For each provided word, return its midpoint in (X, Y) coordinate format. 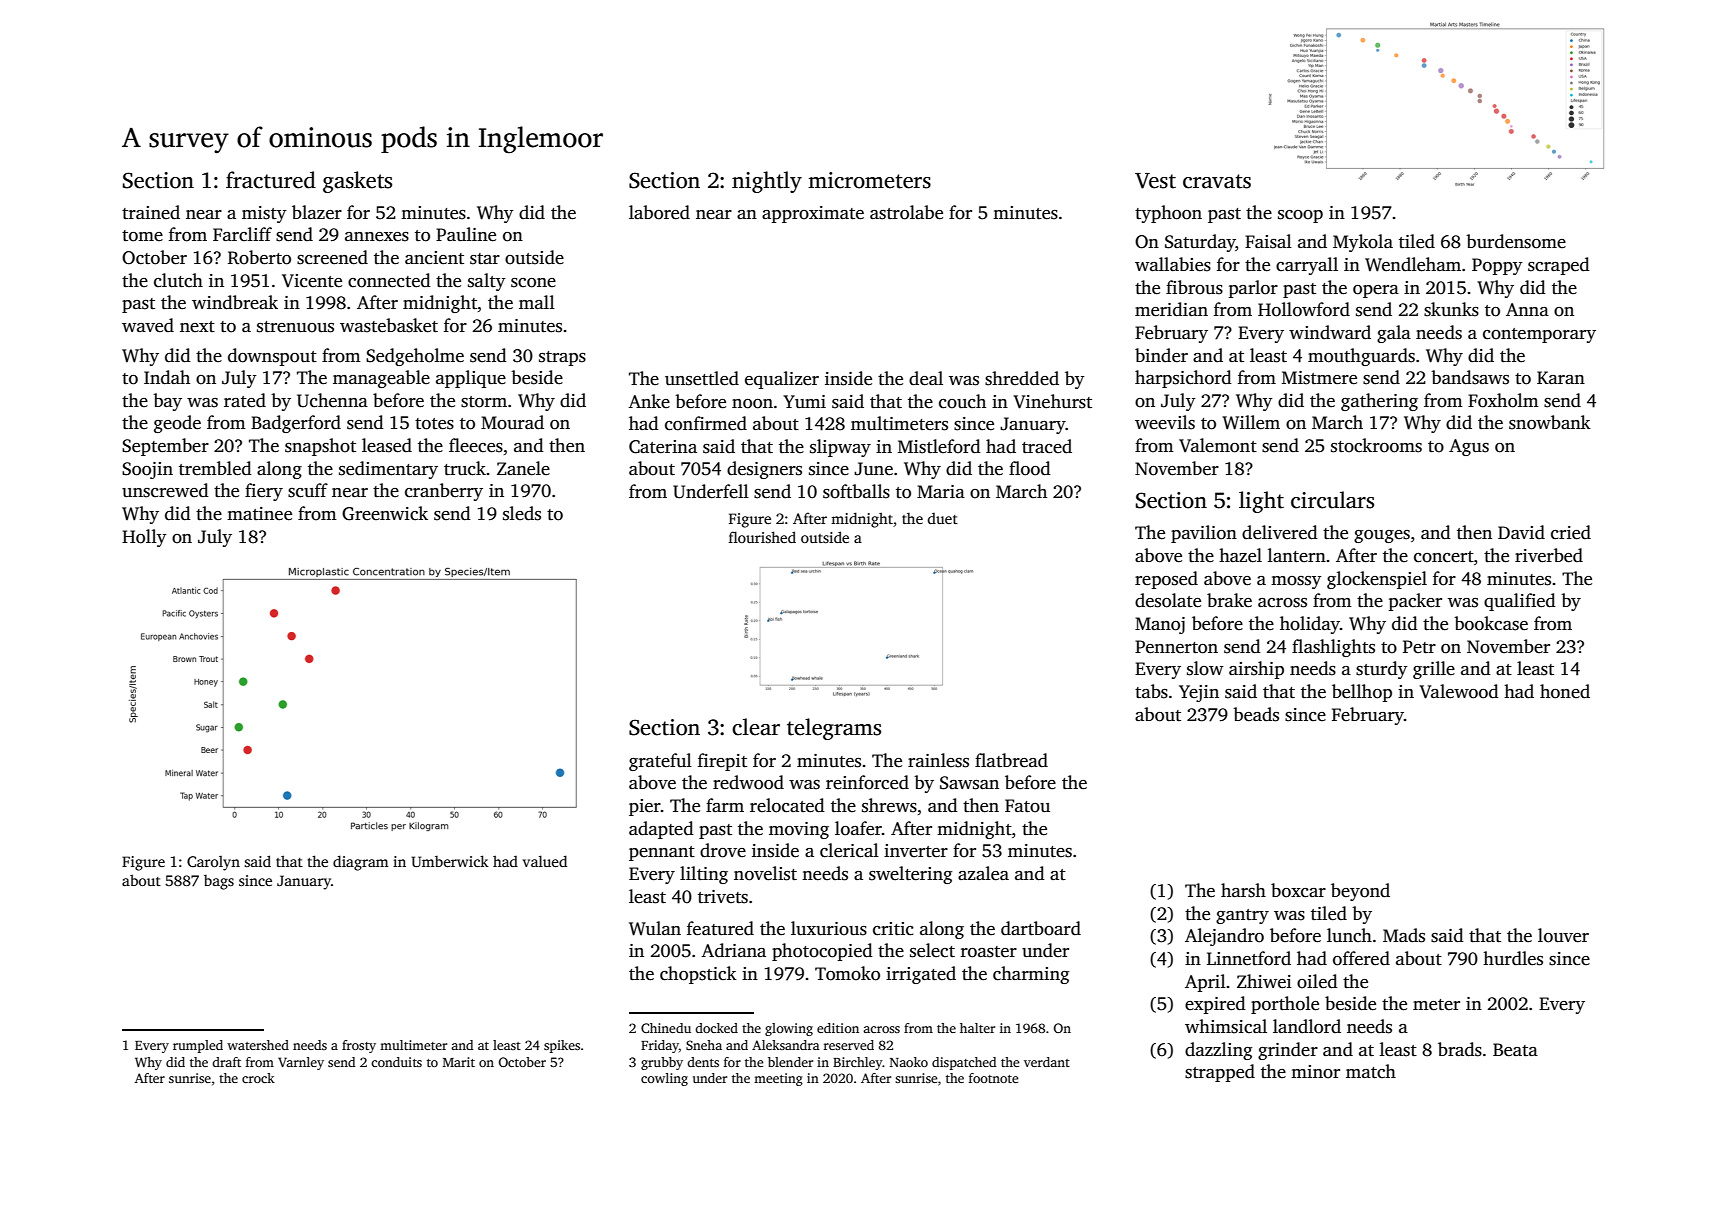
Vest (1155, 181)
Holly (144, 538)
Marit (459, 1062)
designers (764, 470)
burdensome (1516, 241)
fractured (271, 180)
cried (1571, 532)
